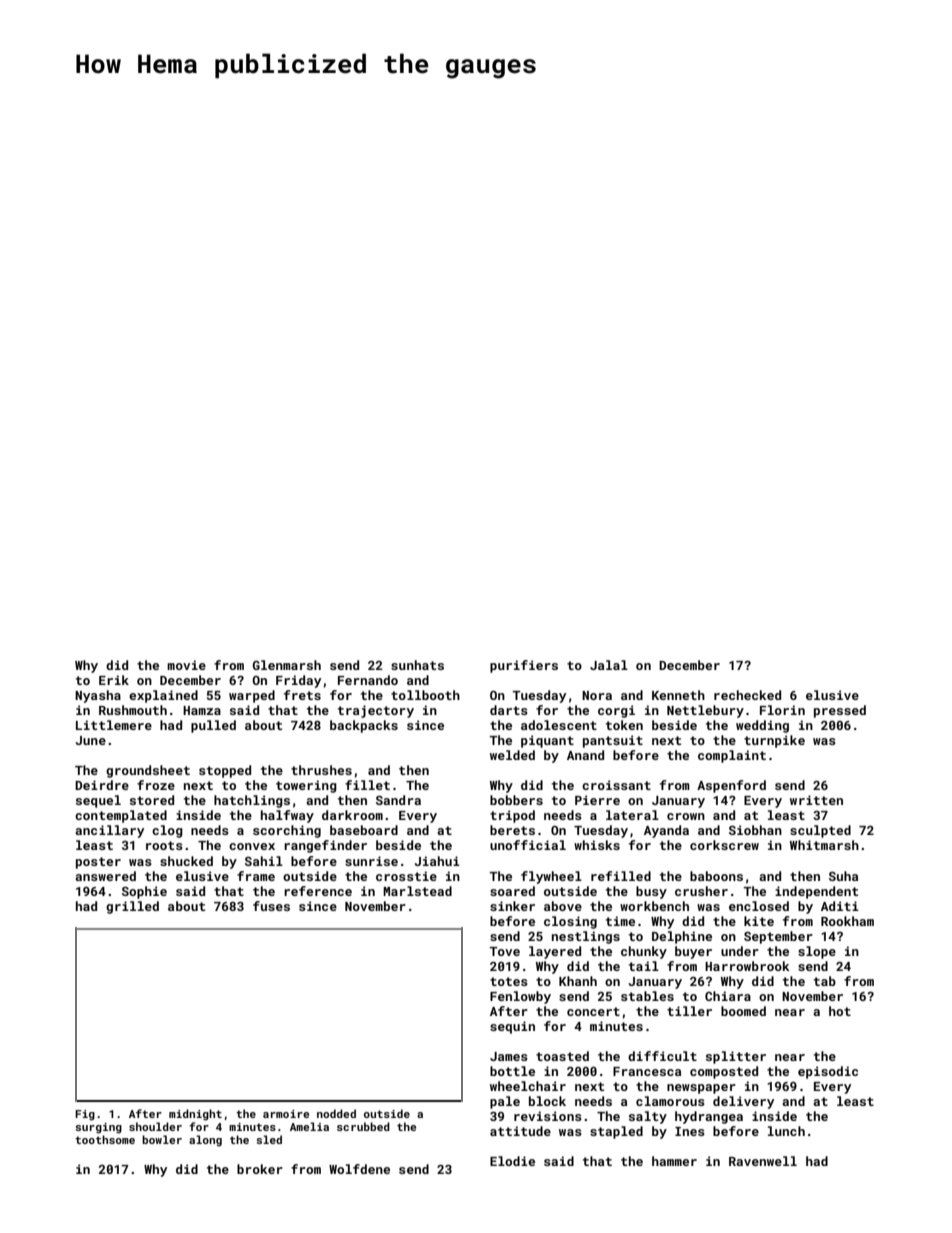  I want to click on scrubbed, so click(363, 1126).
